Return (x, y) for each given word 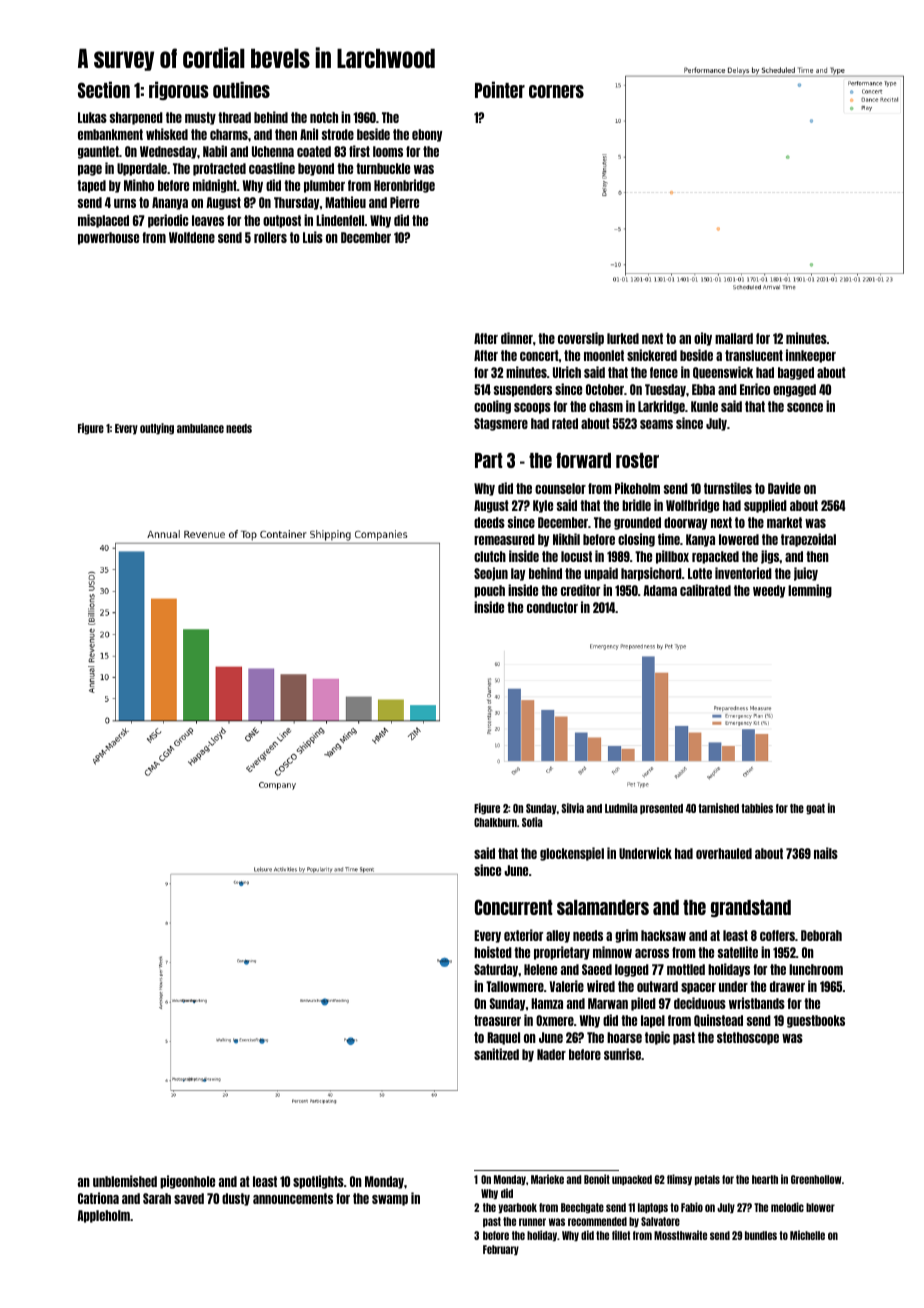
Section (104, 89)
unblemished (125, 1181)
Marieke (547, 1179)
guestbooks (816, 1021)
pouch (489, 591)
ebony (427, 135)
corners (556, 91)
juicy (806, 574)
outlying (157, 429)
